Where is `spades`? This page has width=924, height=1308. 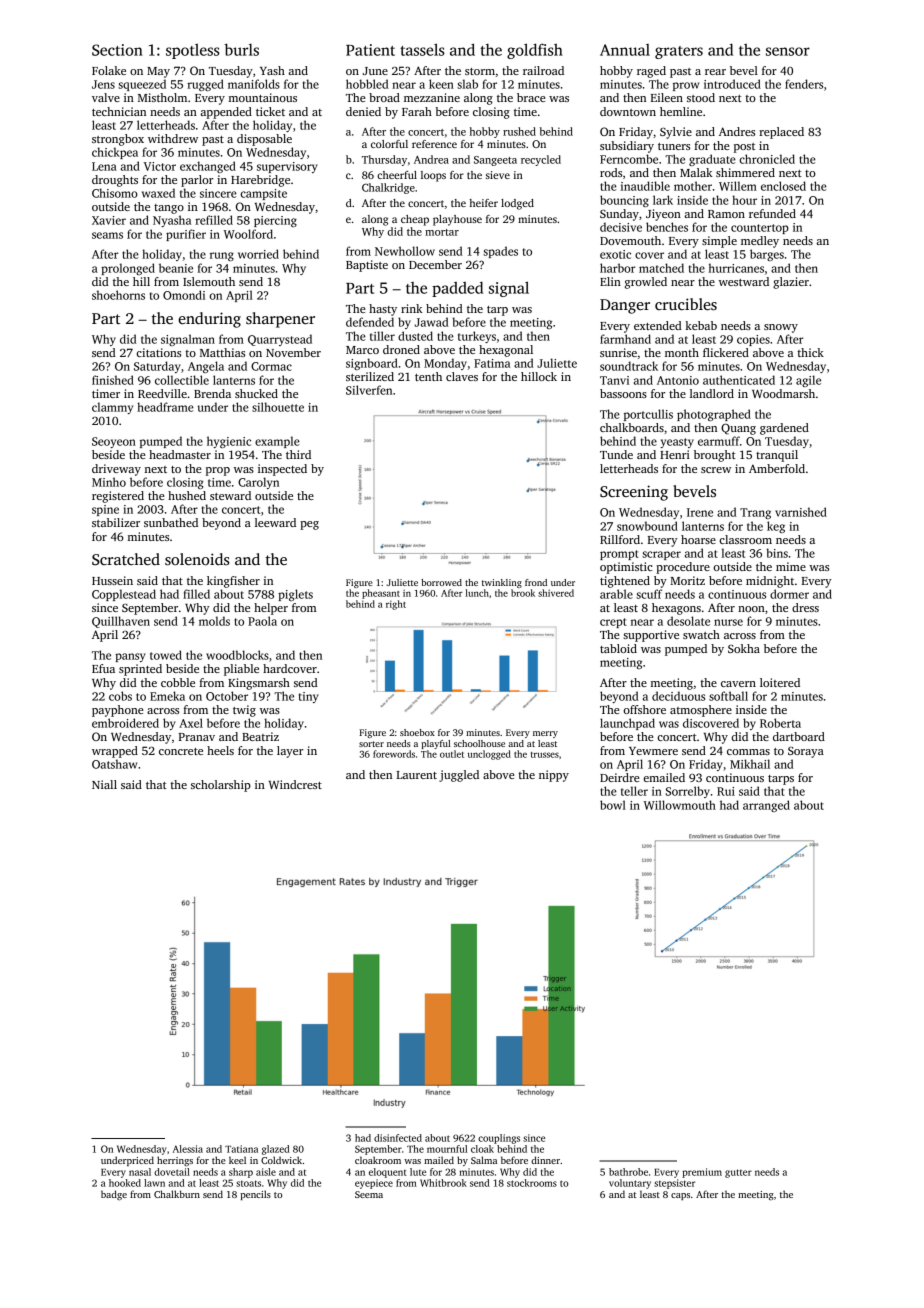
spades is located at coordinates (500, 252).
